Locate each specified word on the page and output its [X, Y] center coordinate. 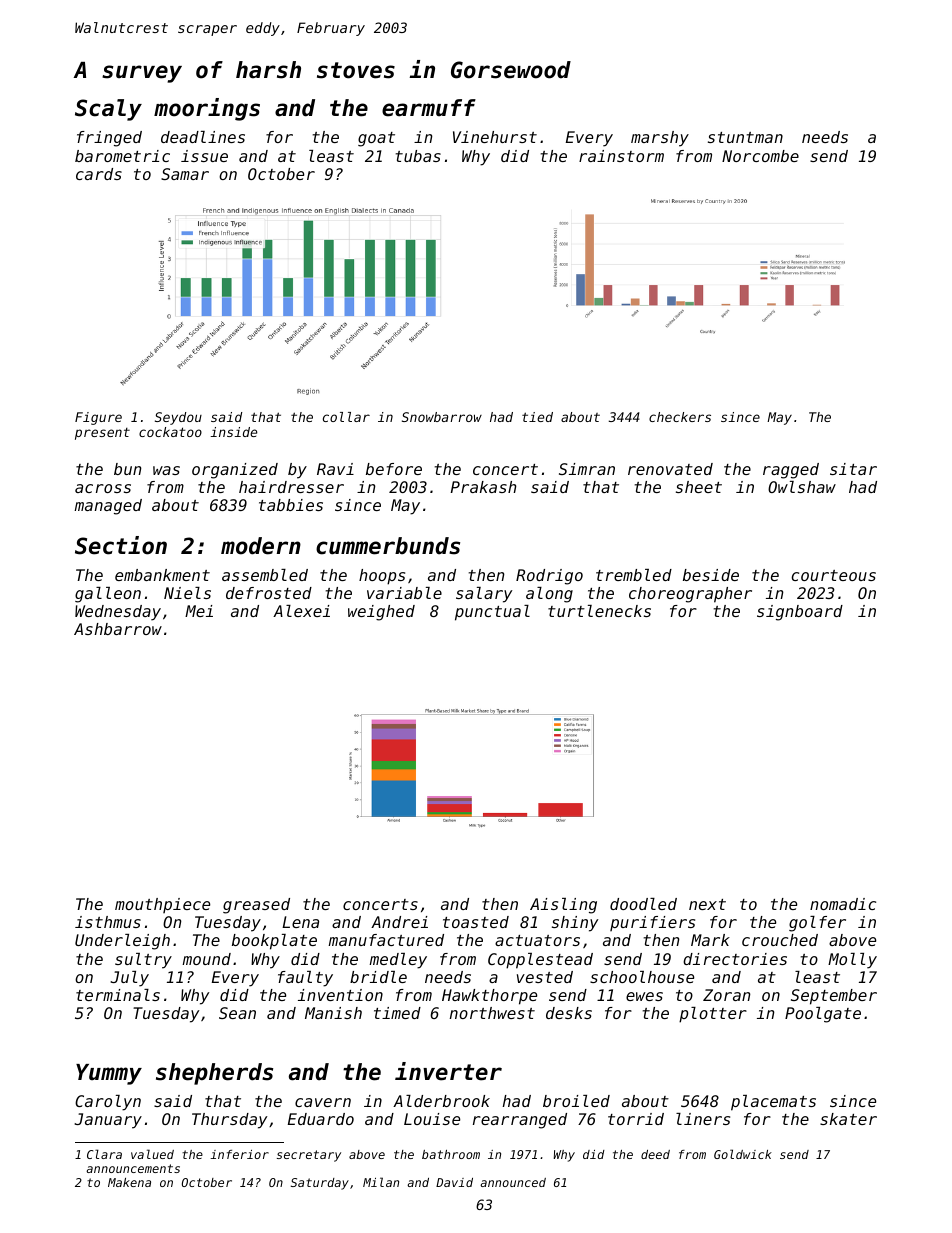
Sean [237, 1013]
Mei [199, 611]
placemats [773, 1103]
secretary [309, 1156]
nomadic [843, 904]
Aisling [563, 906]
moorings [207, 109]
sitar [853, 469]
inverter [448, 1071]
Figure [98, 418]
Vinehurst [495, 137]
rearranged [520, 1121]
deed [655, 1154]
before [394, 469]
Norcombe [760, 156]
